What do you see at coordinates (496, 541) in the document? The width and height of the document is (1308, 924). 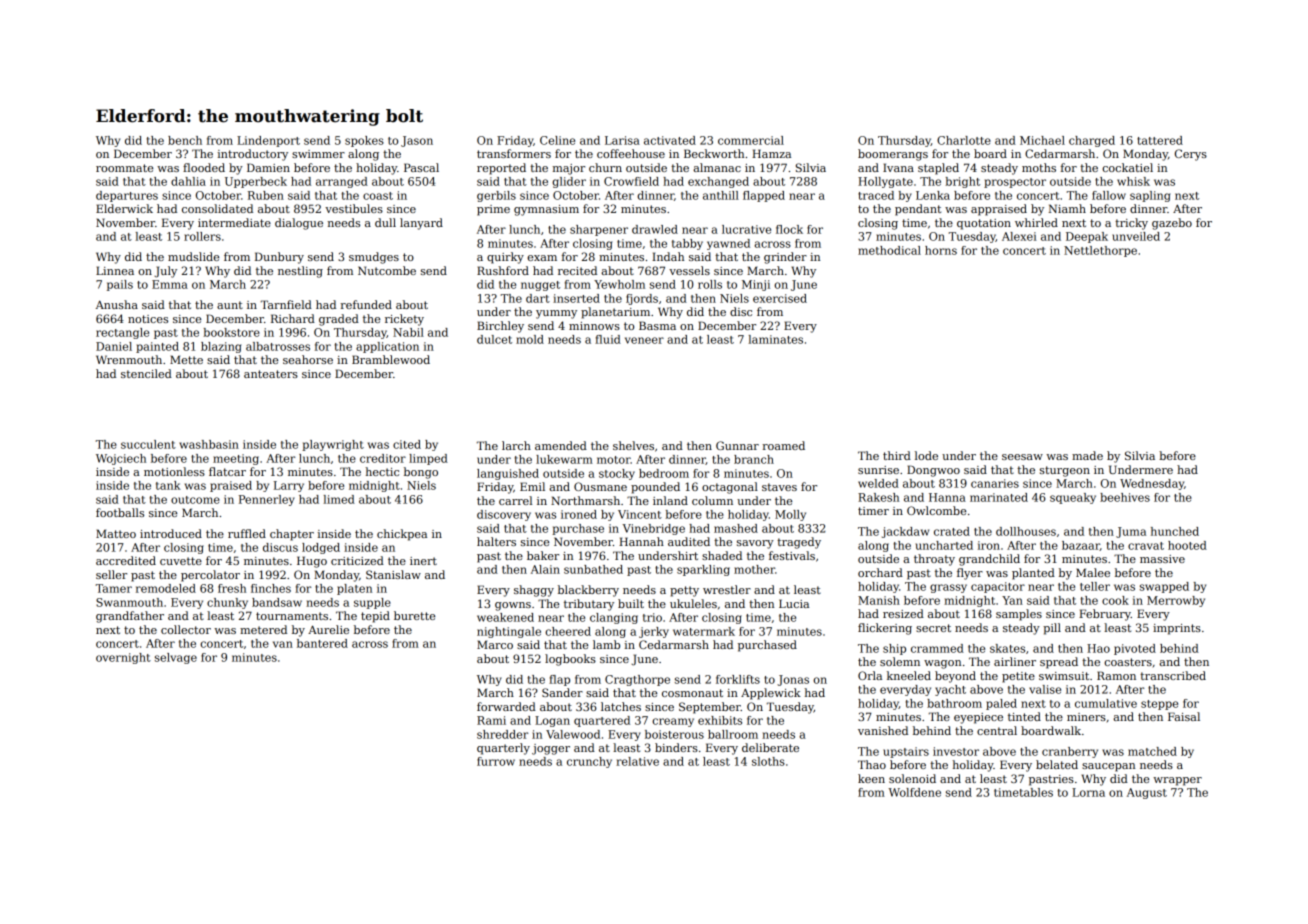 I see `halters` at bounding box center [496, 541].
